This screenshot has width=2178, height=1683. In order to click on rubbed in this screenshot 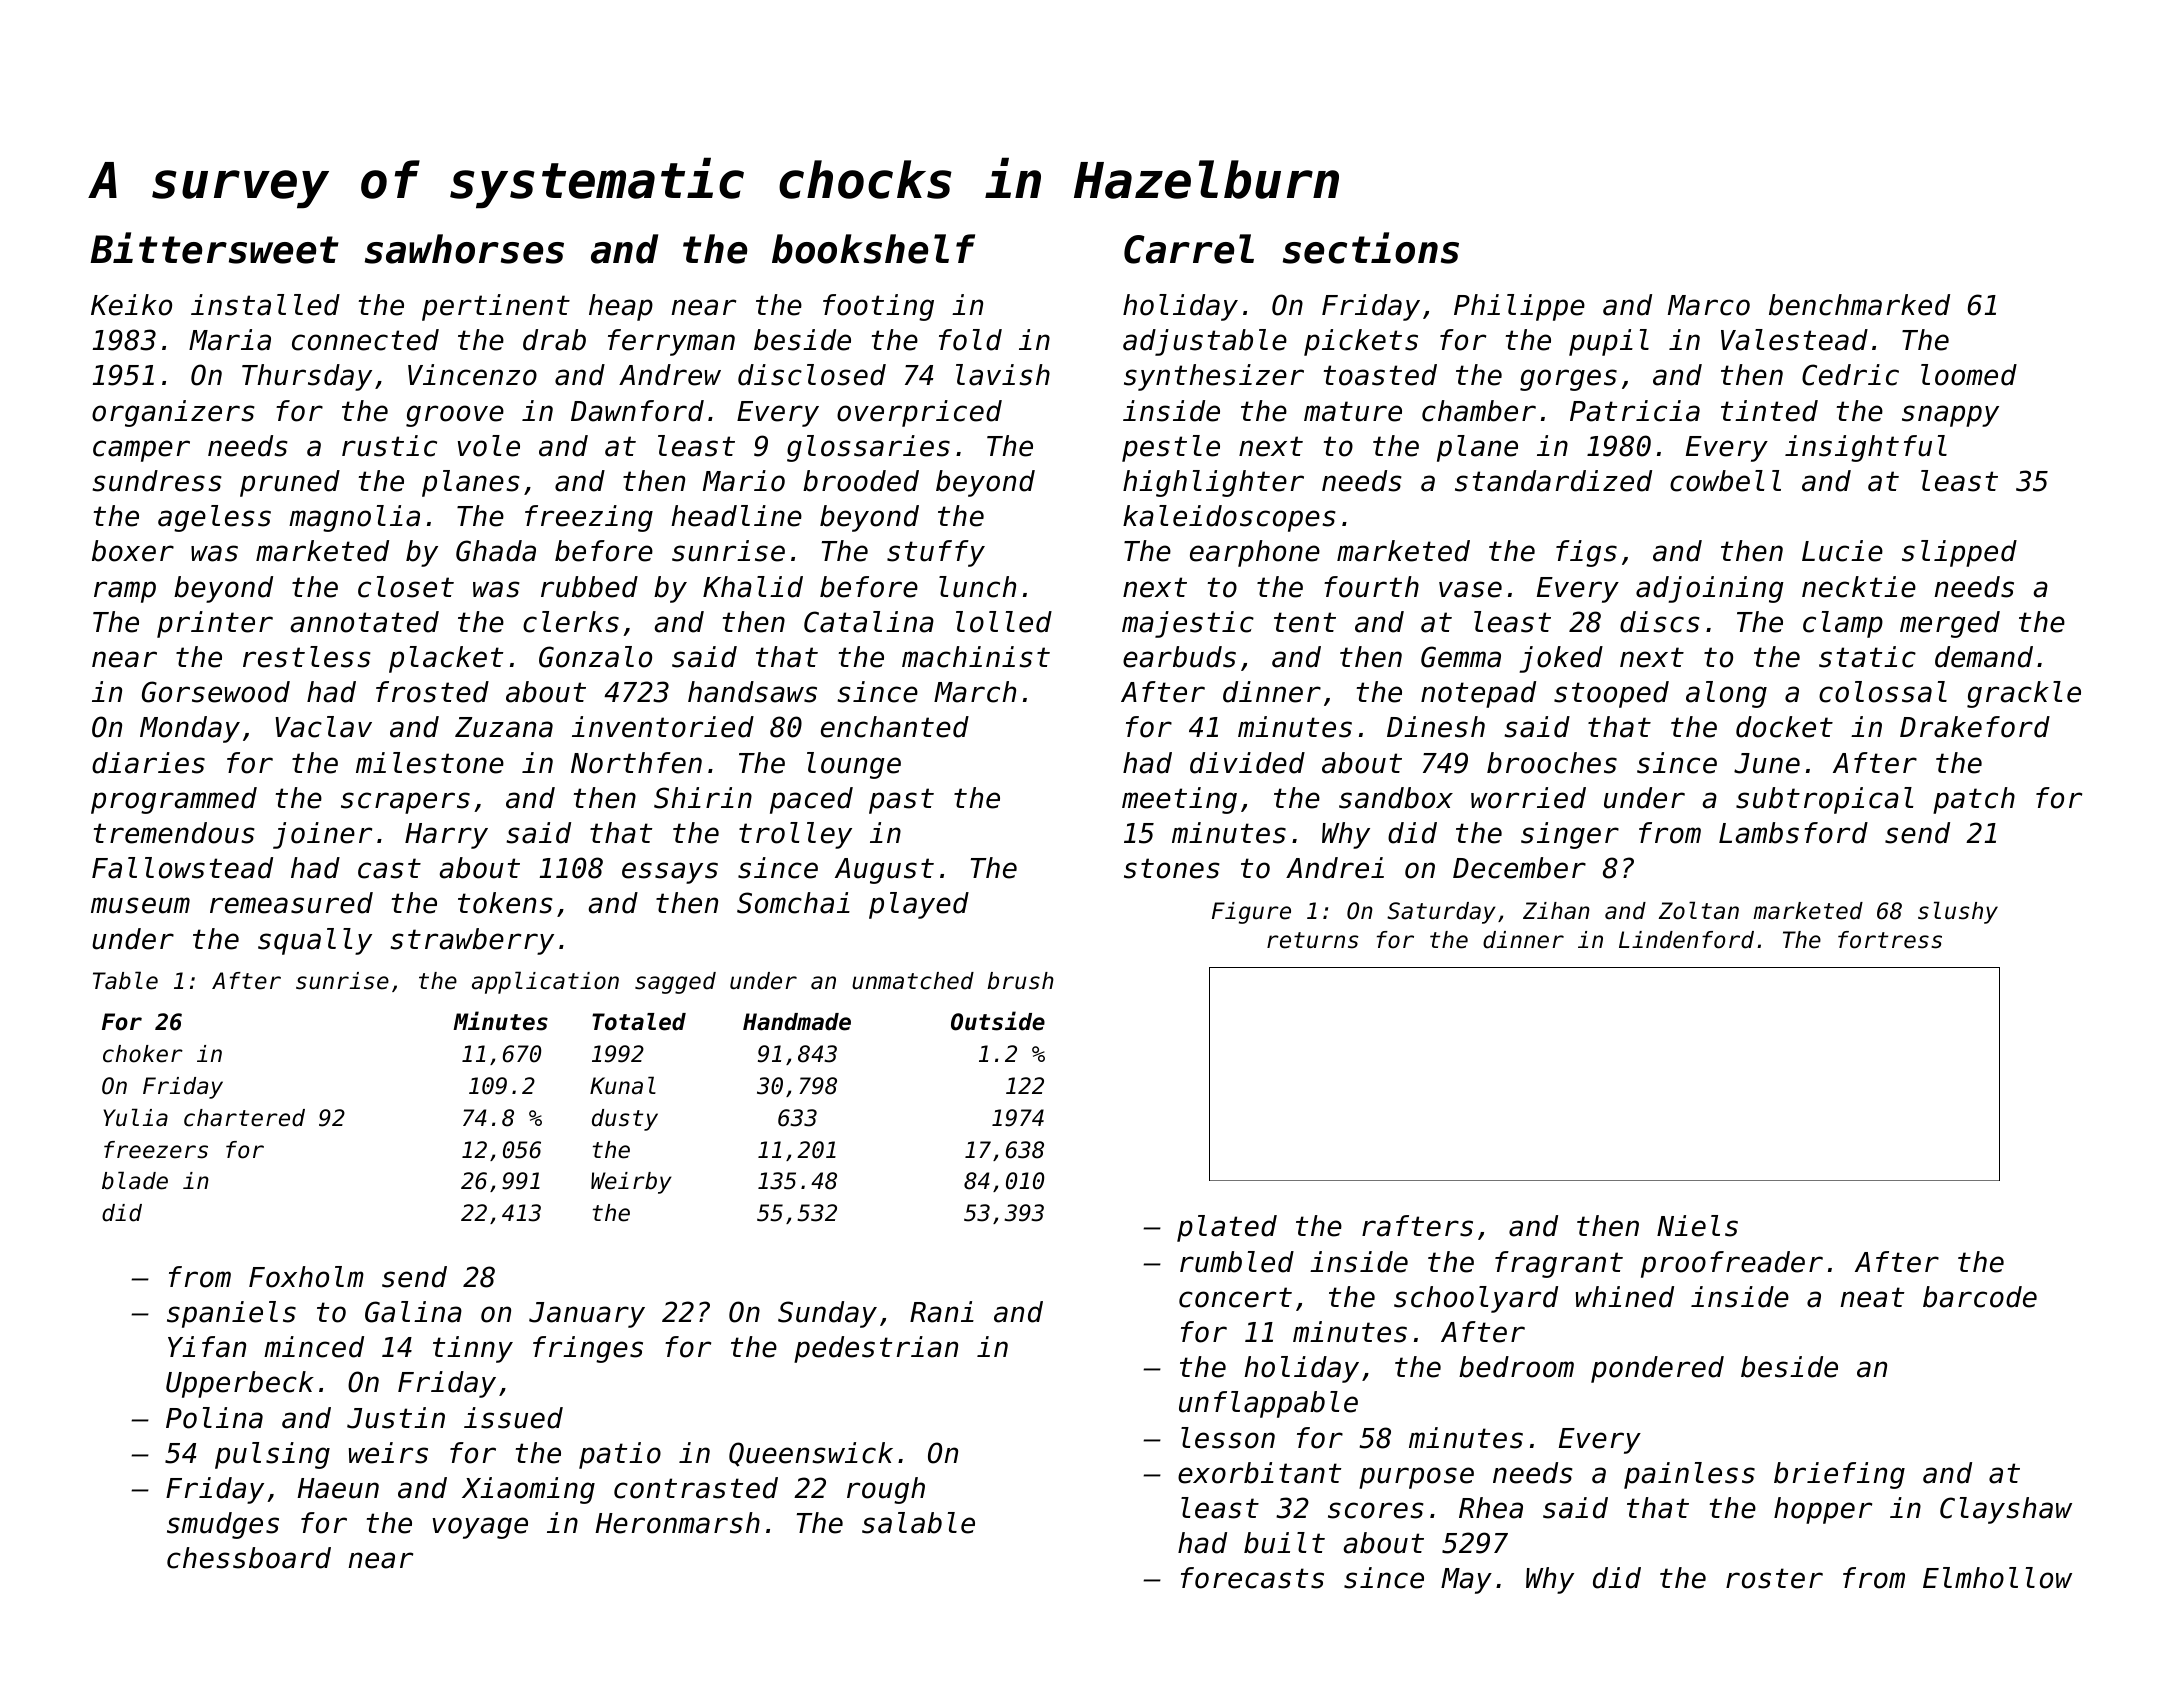, I will do `click(589, 587)`.
